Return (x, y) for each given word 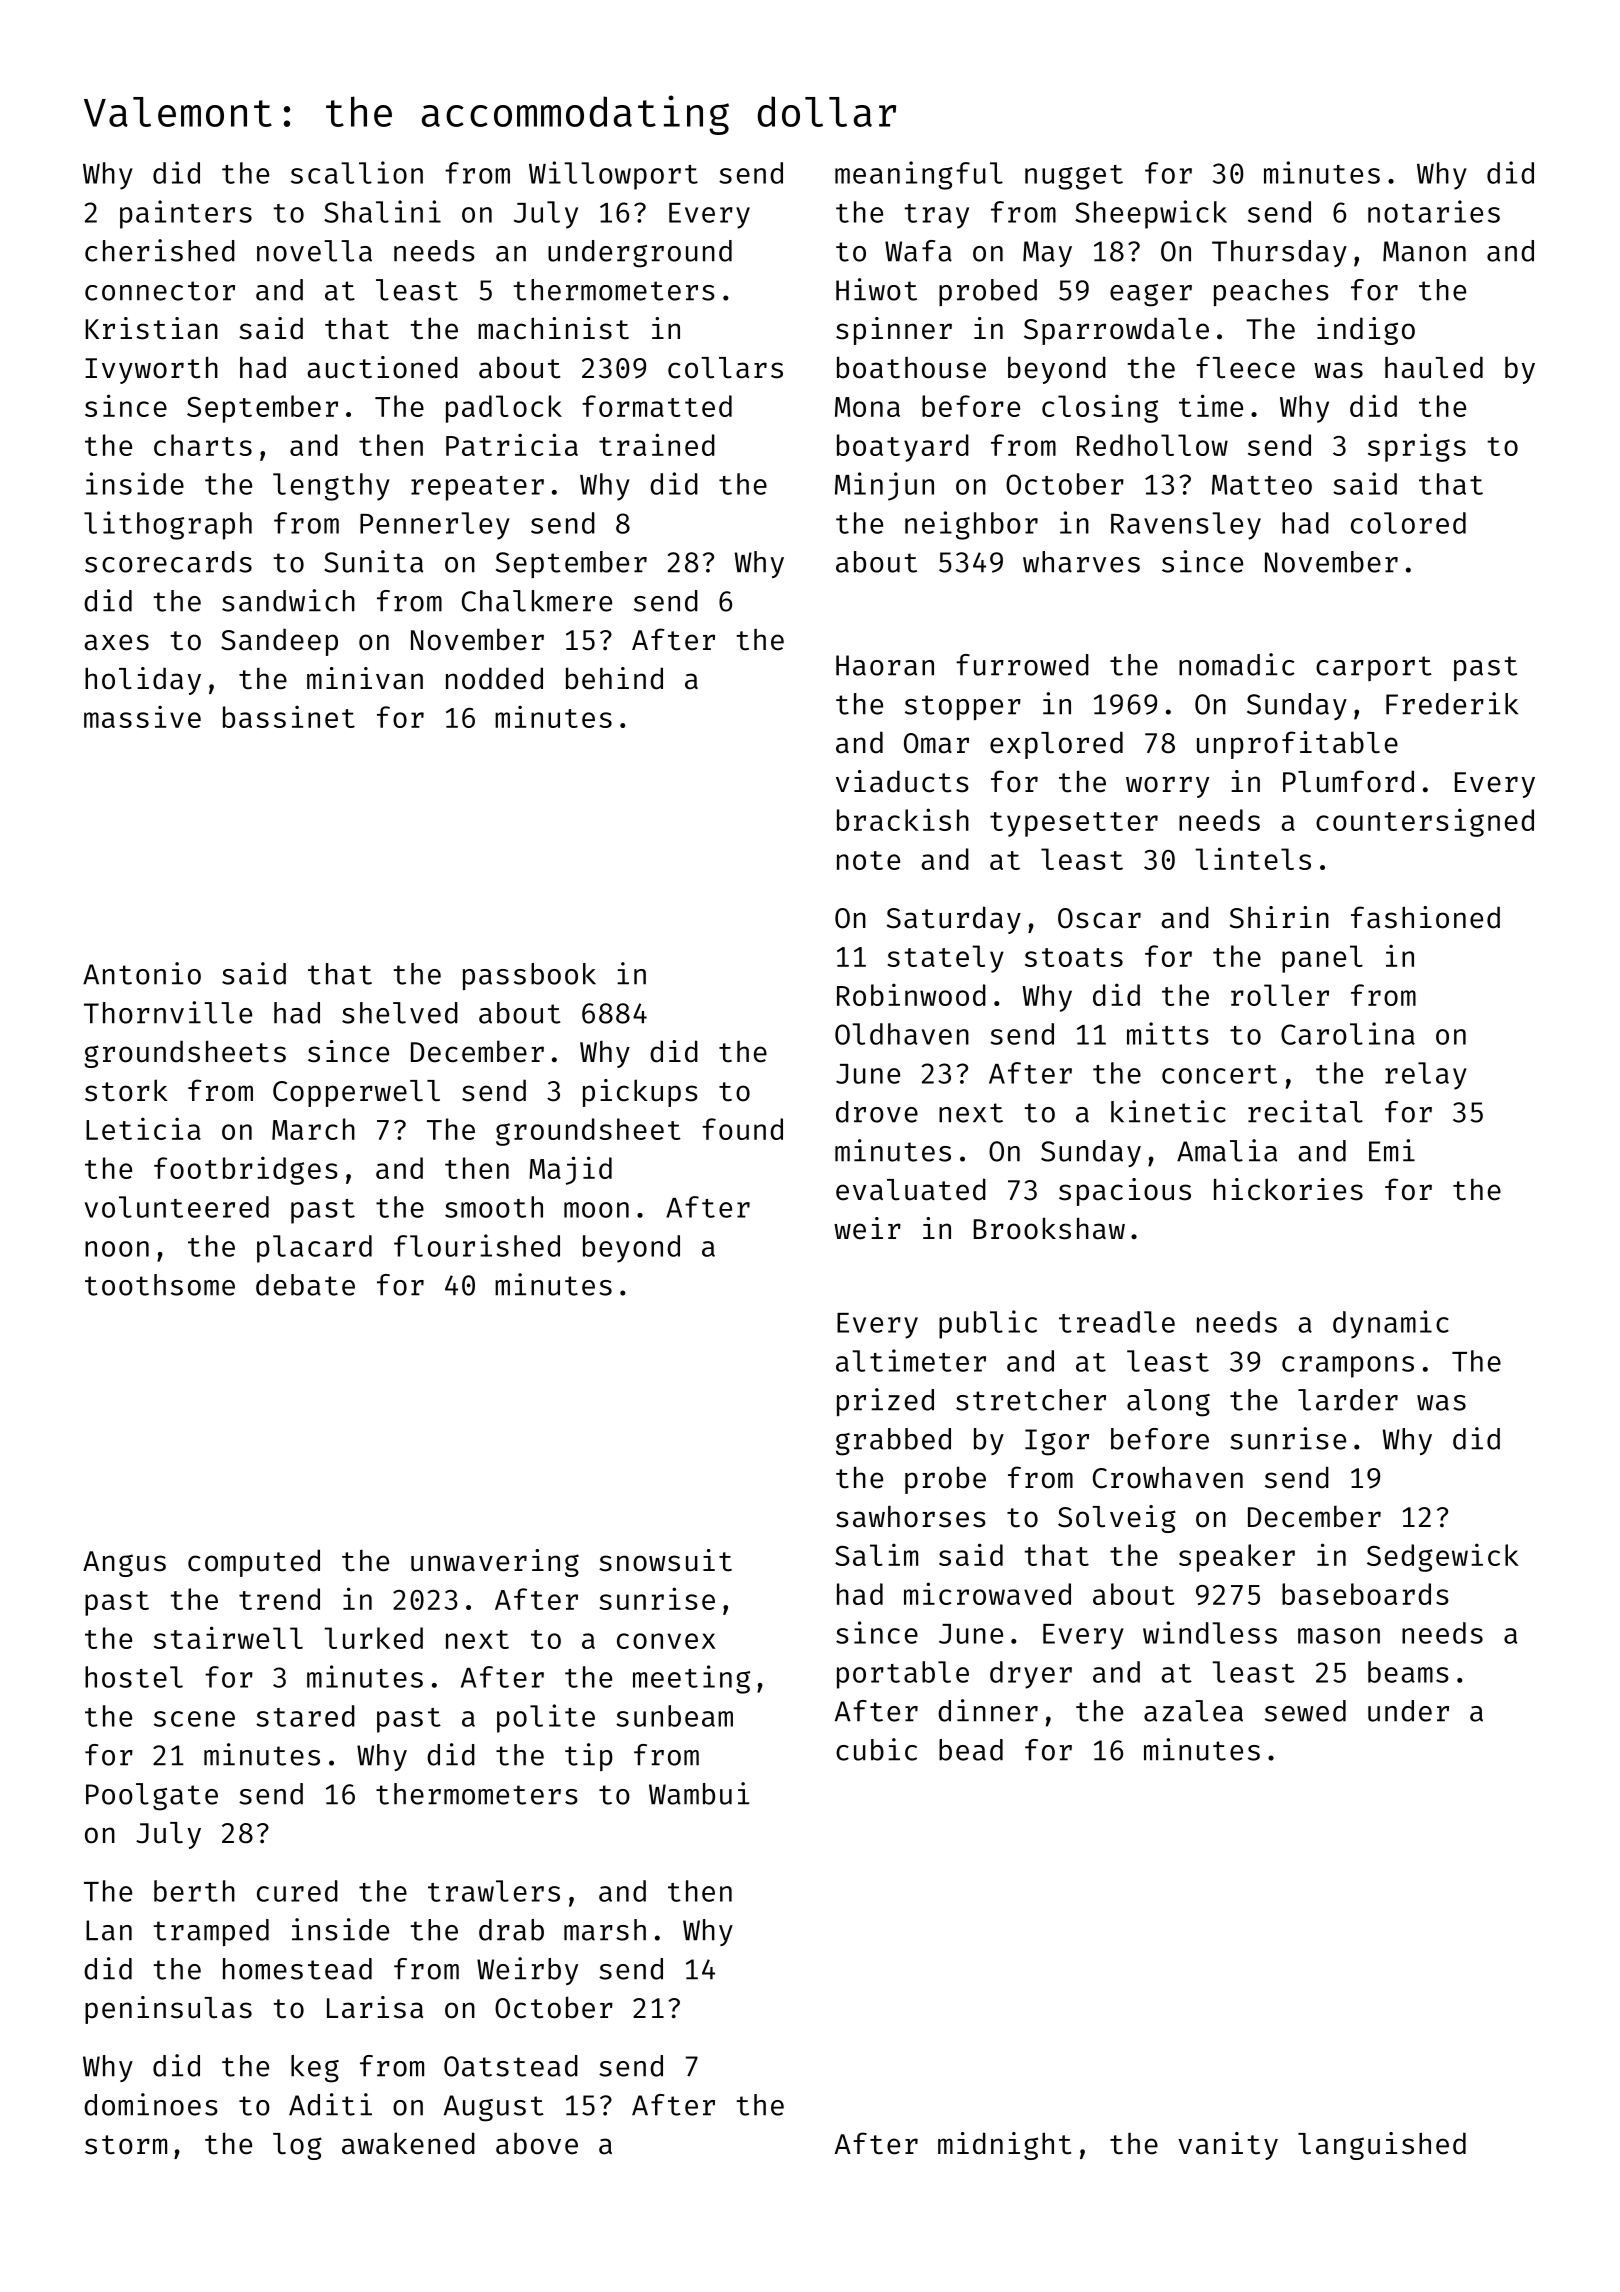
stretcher (1031, 1400)
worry (1167, 787)
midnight (1004, 2146)
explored (1056, 745)
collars (725, 368)
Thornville (168, 1012)
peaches (1271, 292)
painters (186, 214)
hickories (1288, 1189)
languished (1382, 2146)
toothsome (160, 1285)
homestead (297, 1969)
